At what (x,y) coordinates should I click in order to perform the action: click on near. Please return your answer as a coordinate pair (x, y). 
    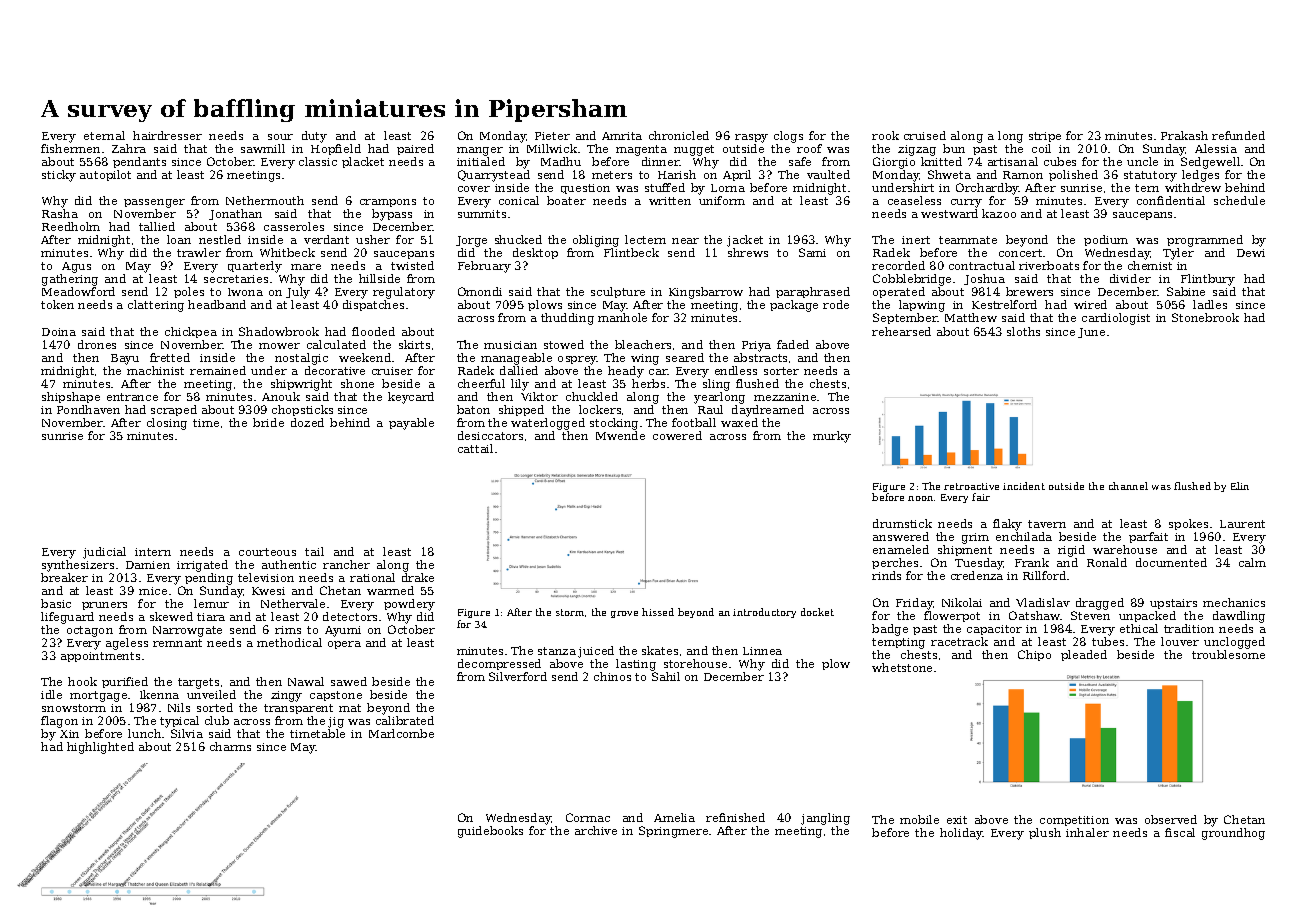
    Looking at the image, I should click on (685, 241).
